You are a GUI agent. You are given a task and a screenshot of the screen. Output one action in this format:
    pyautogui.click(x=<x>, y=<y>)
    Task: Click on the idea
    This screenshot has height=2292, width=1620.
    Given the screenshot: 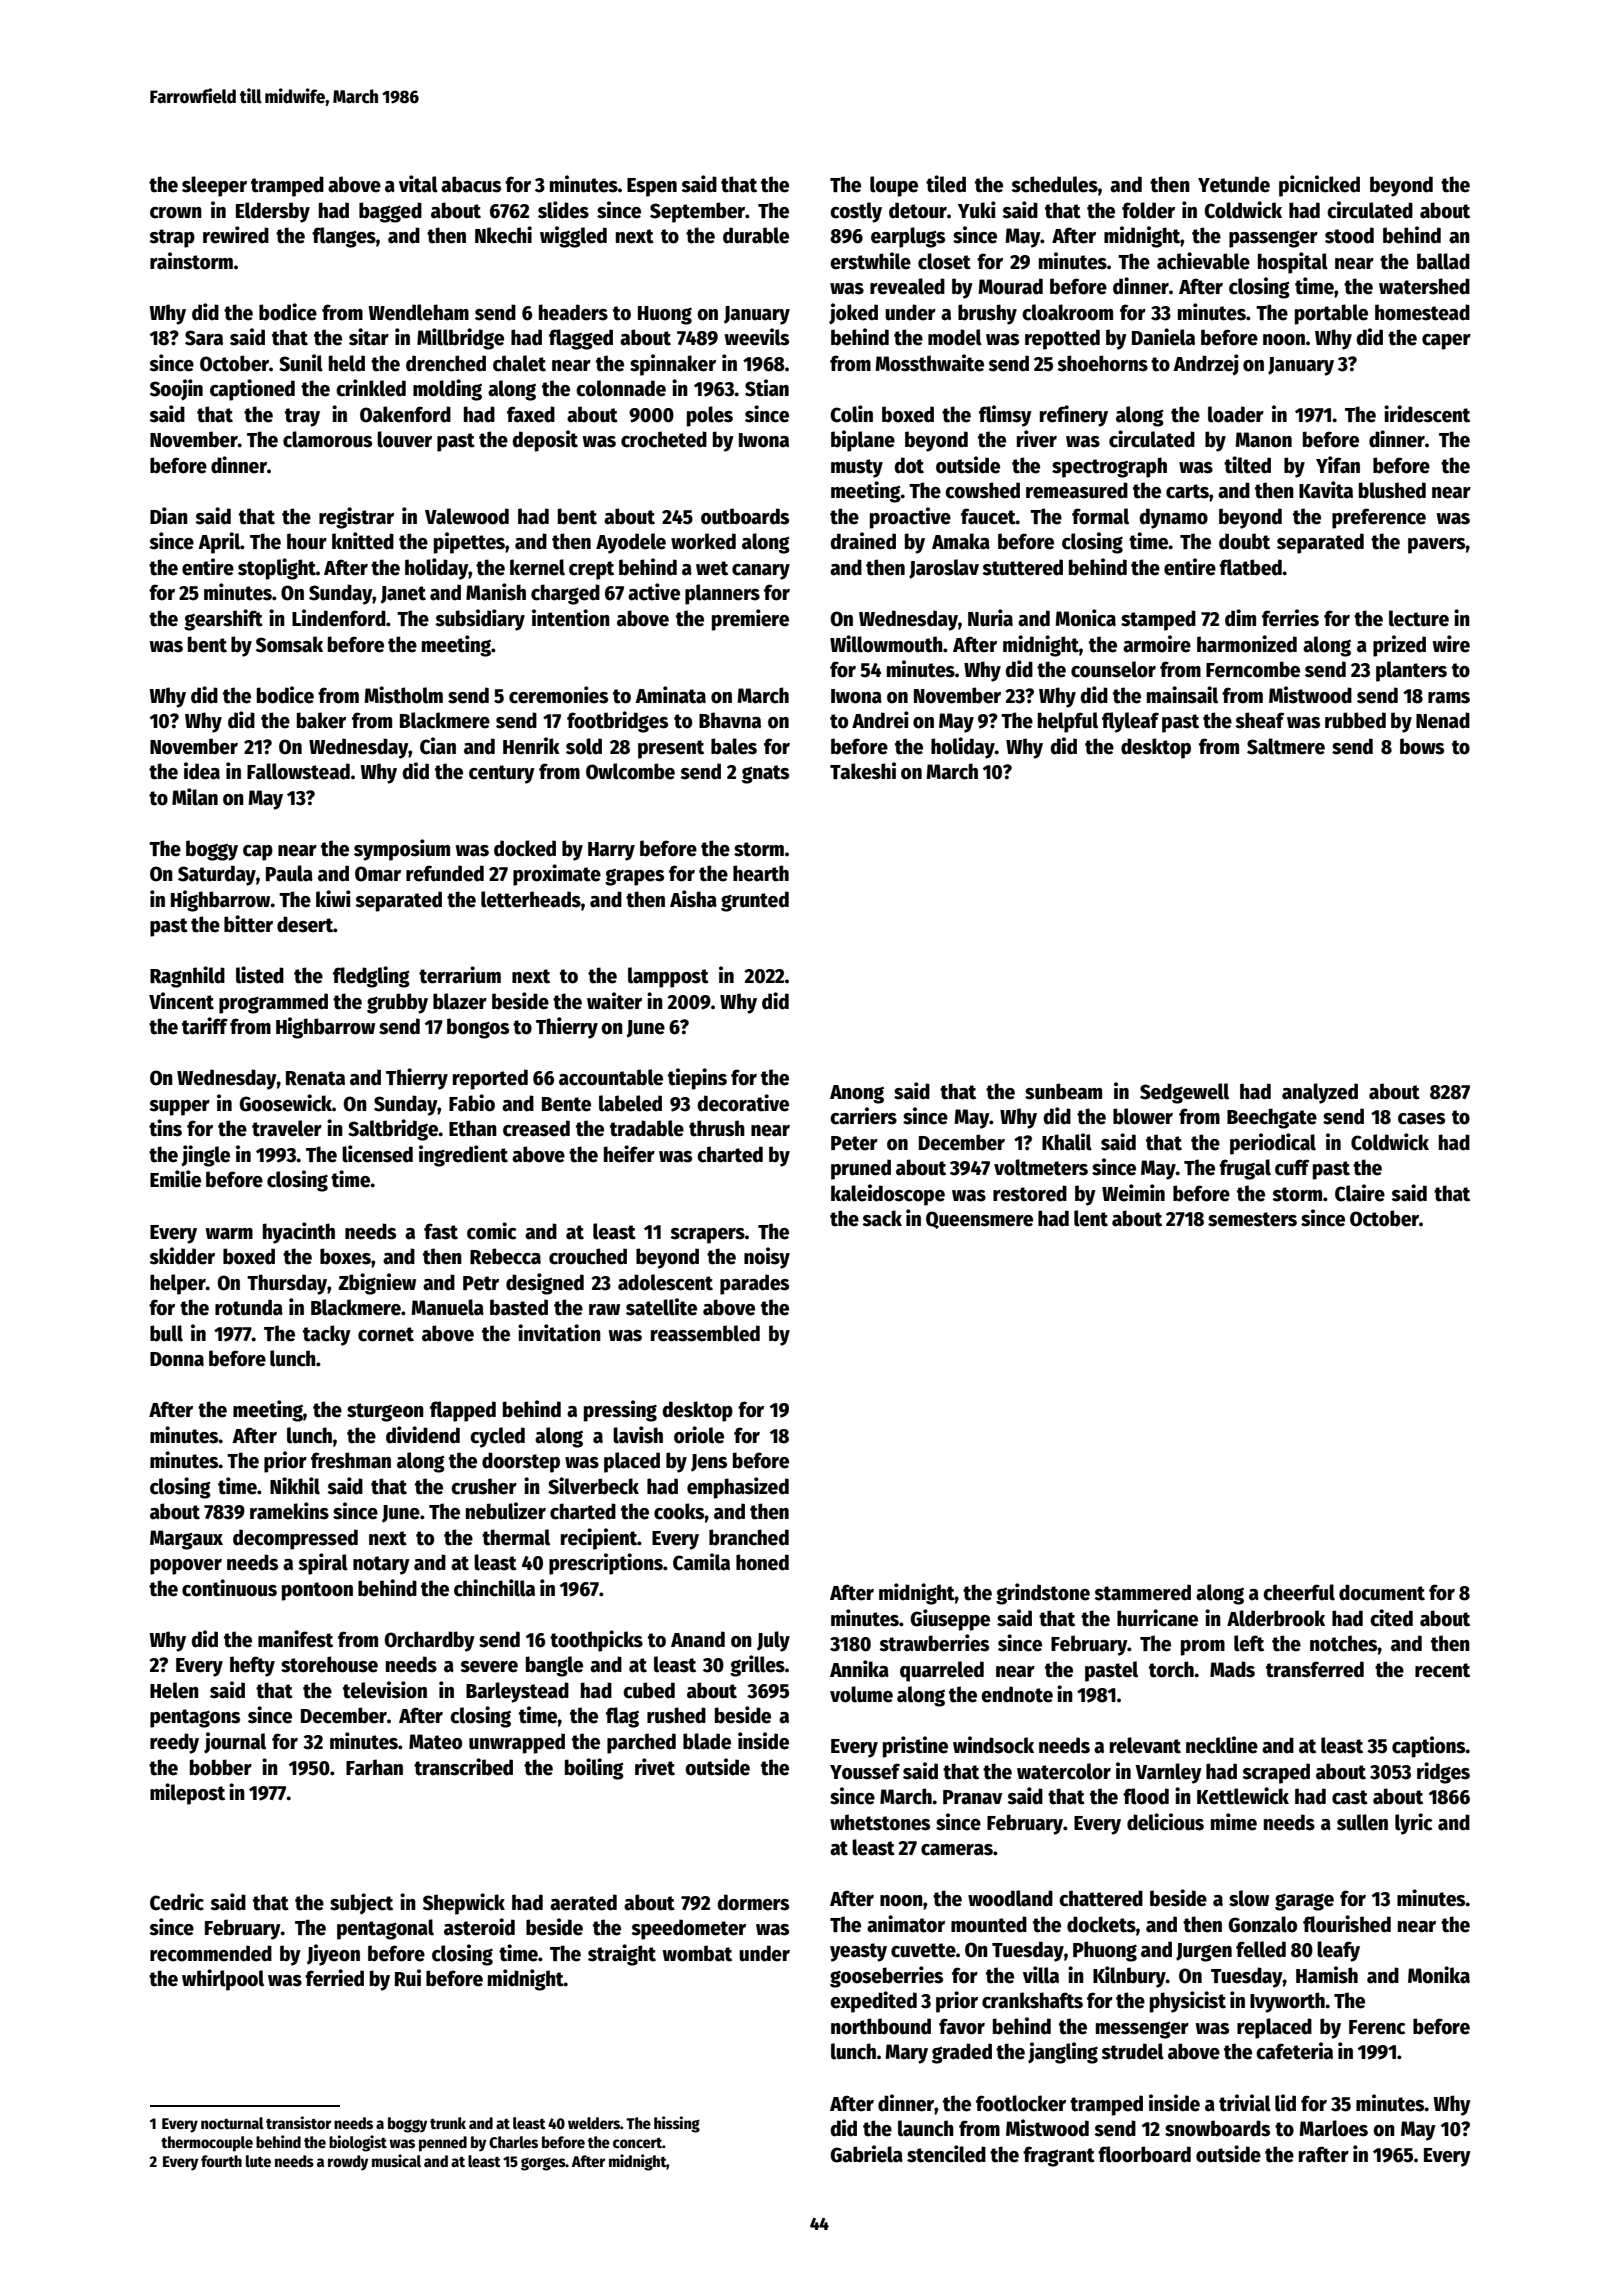 What is the action you would take?
    pyautogui.click(x=202, y=771)
